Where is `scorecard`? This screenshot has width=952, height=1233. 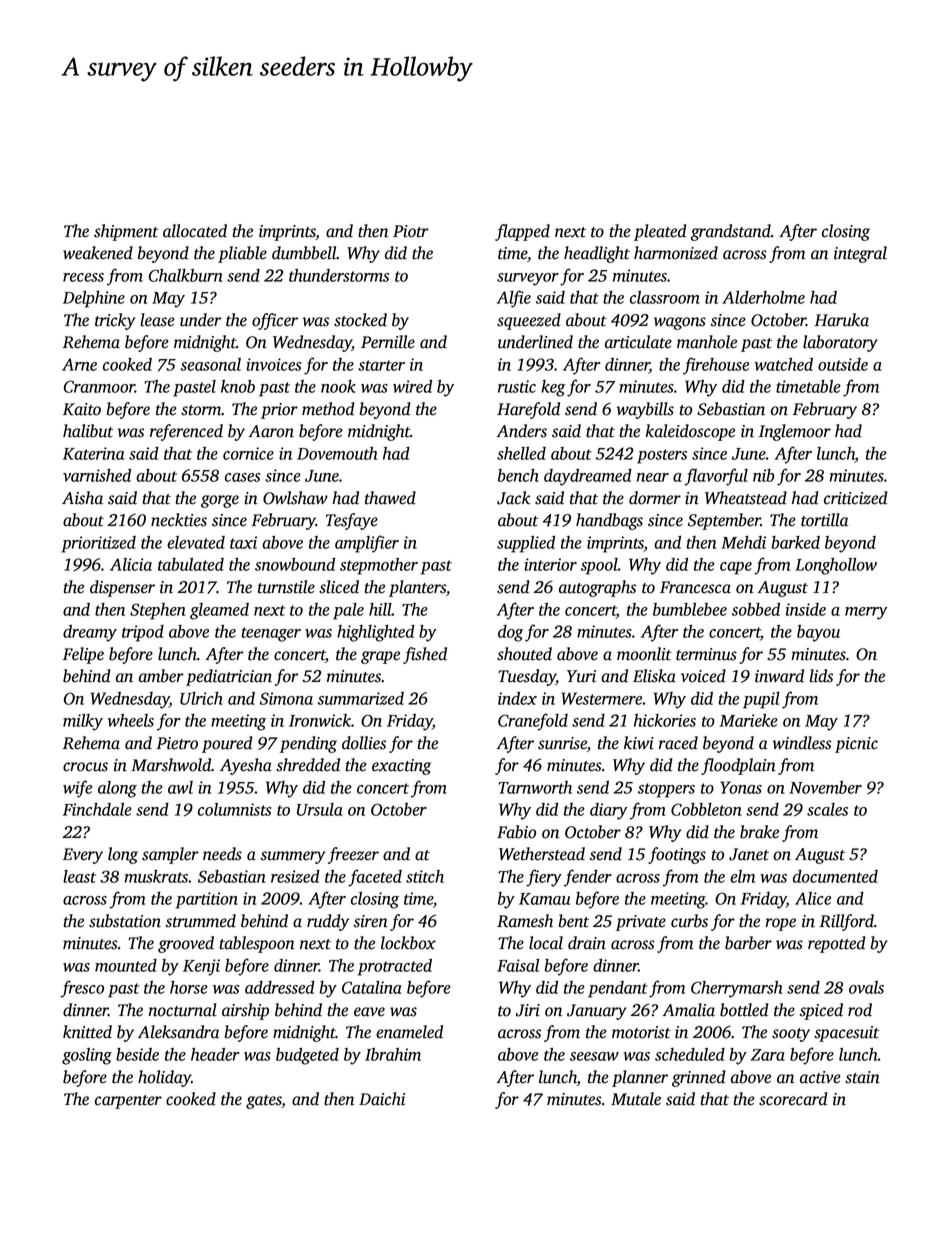 scorecard is located at coordinates (793, 1099).
